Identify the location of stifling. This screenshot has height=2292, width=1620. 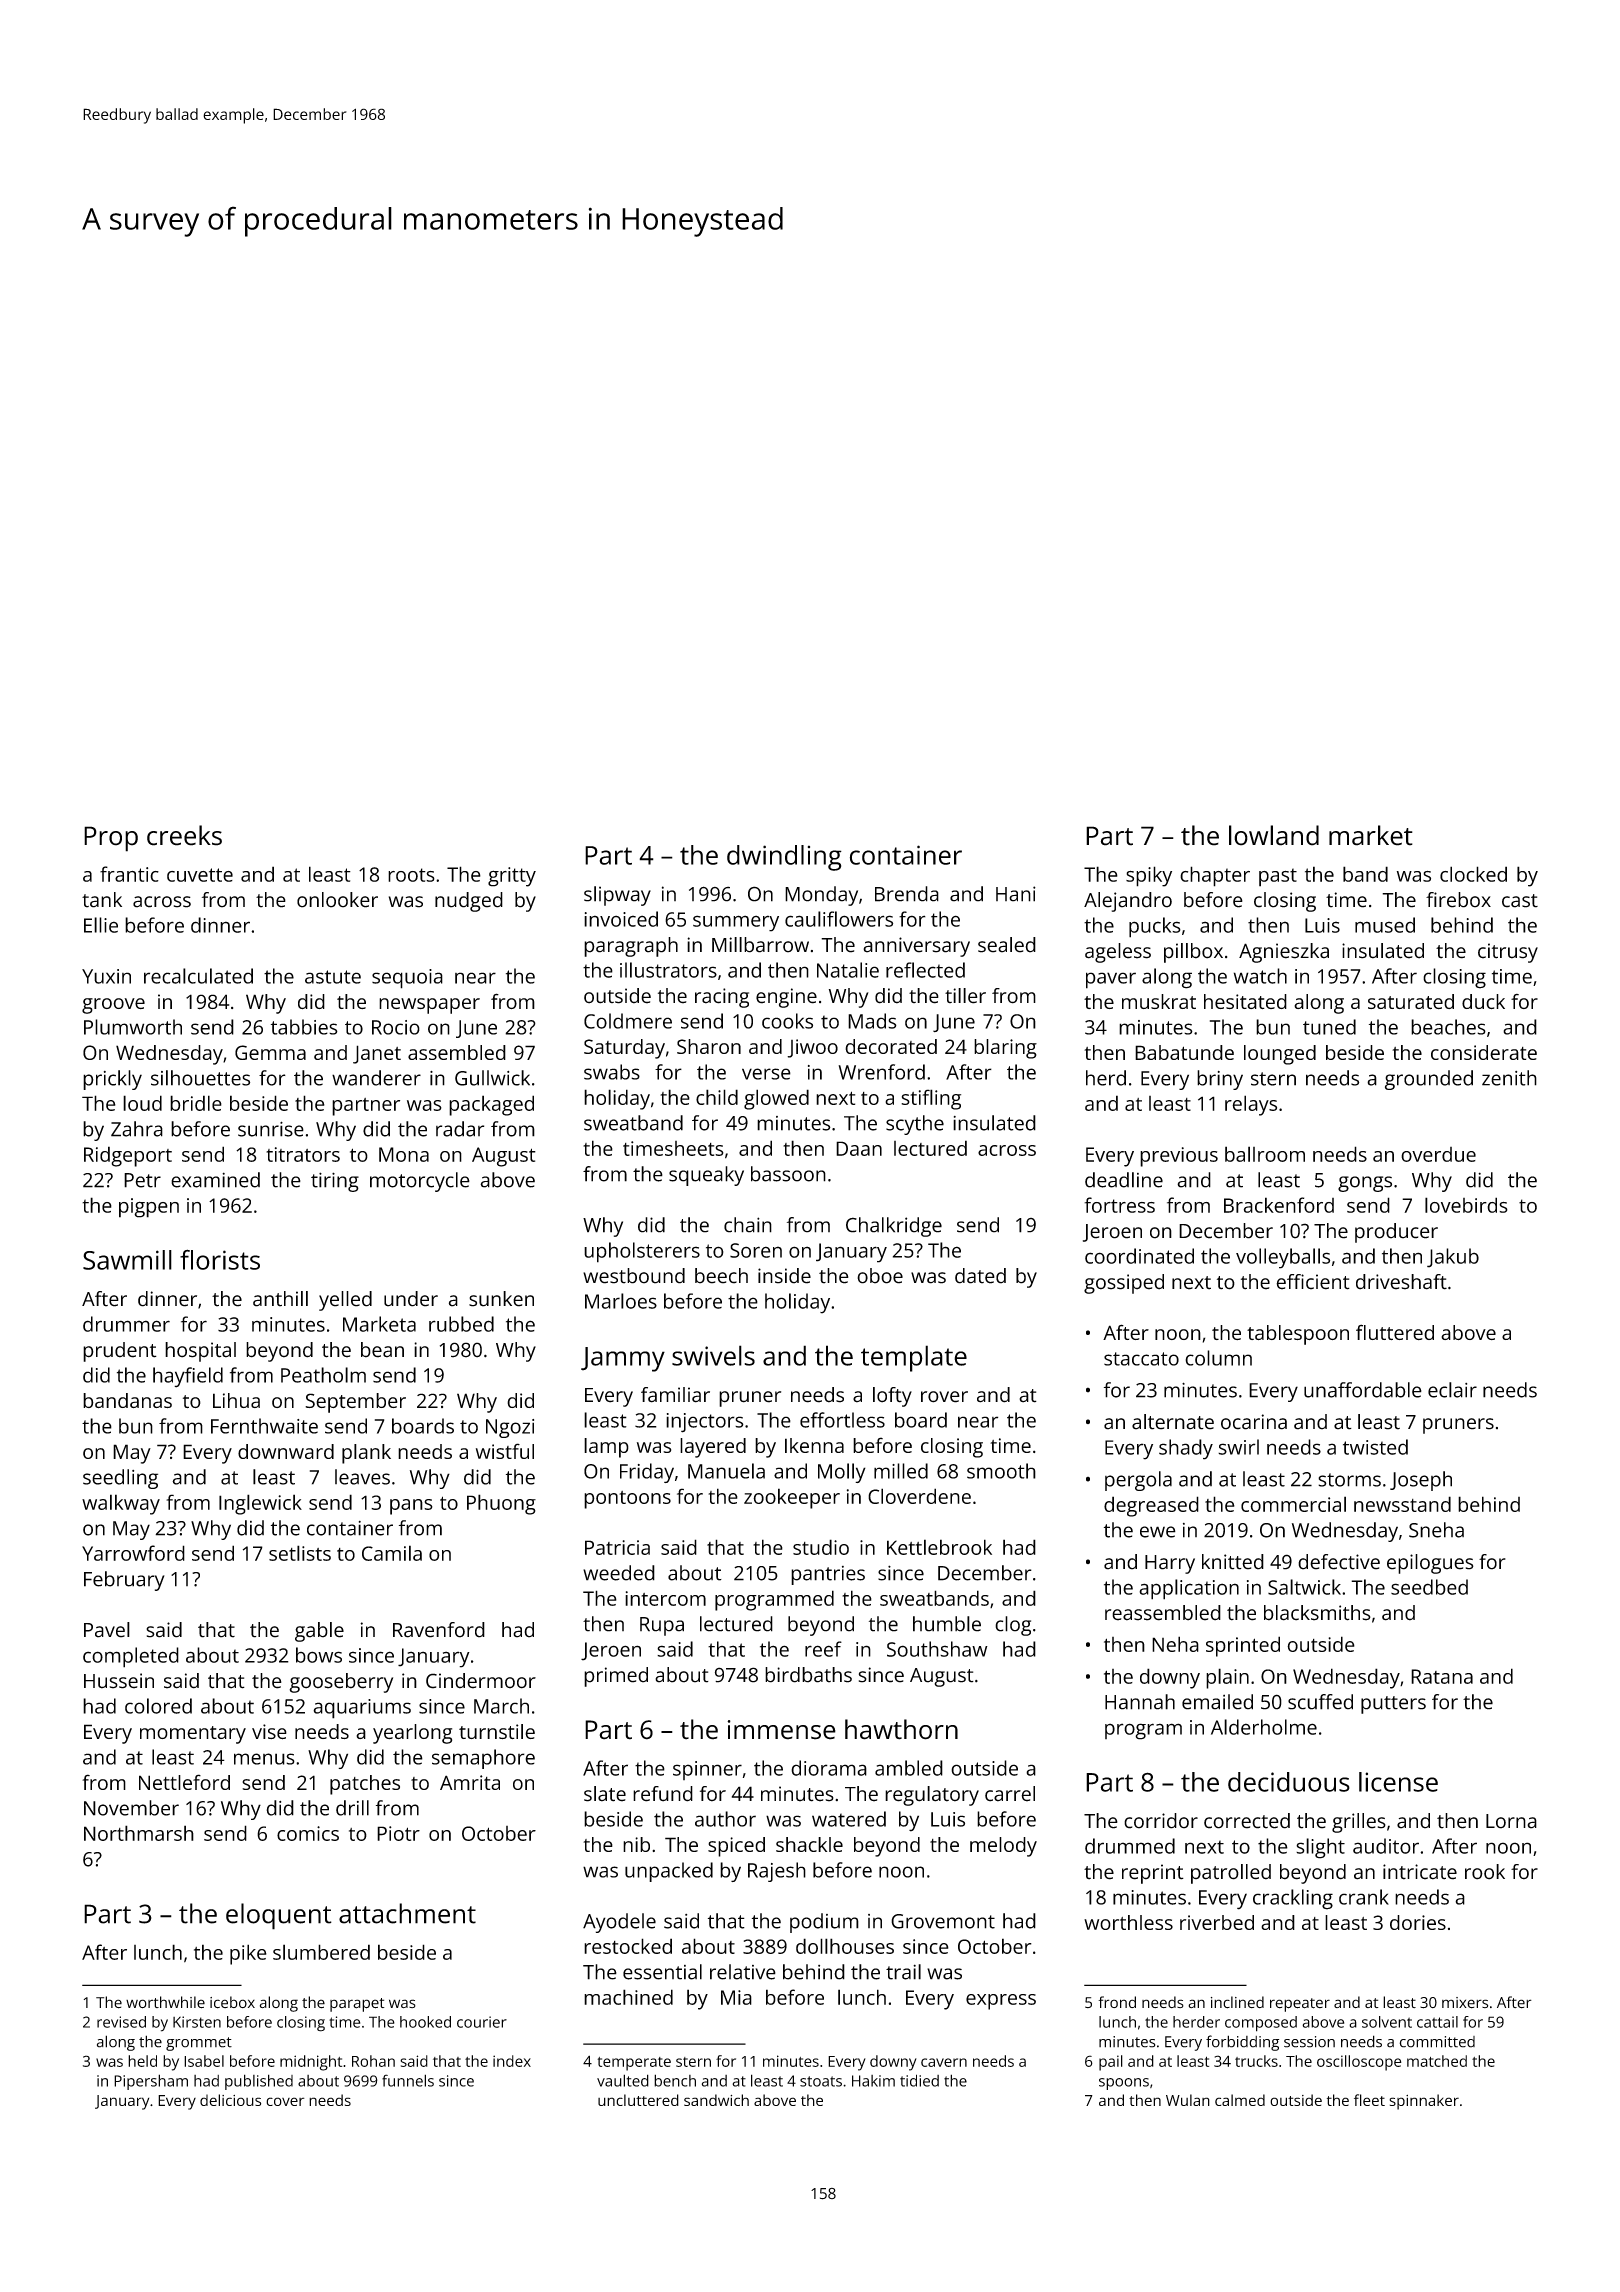
(931, 1099).
